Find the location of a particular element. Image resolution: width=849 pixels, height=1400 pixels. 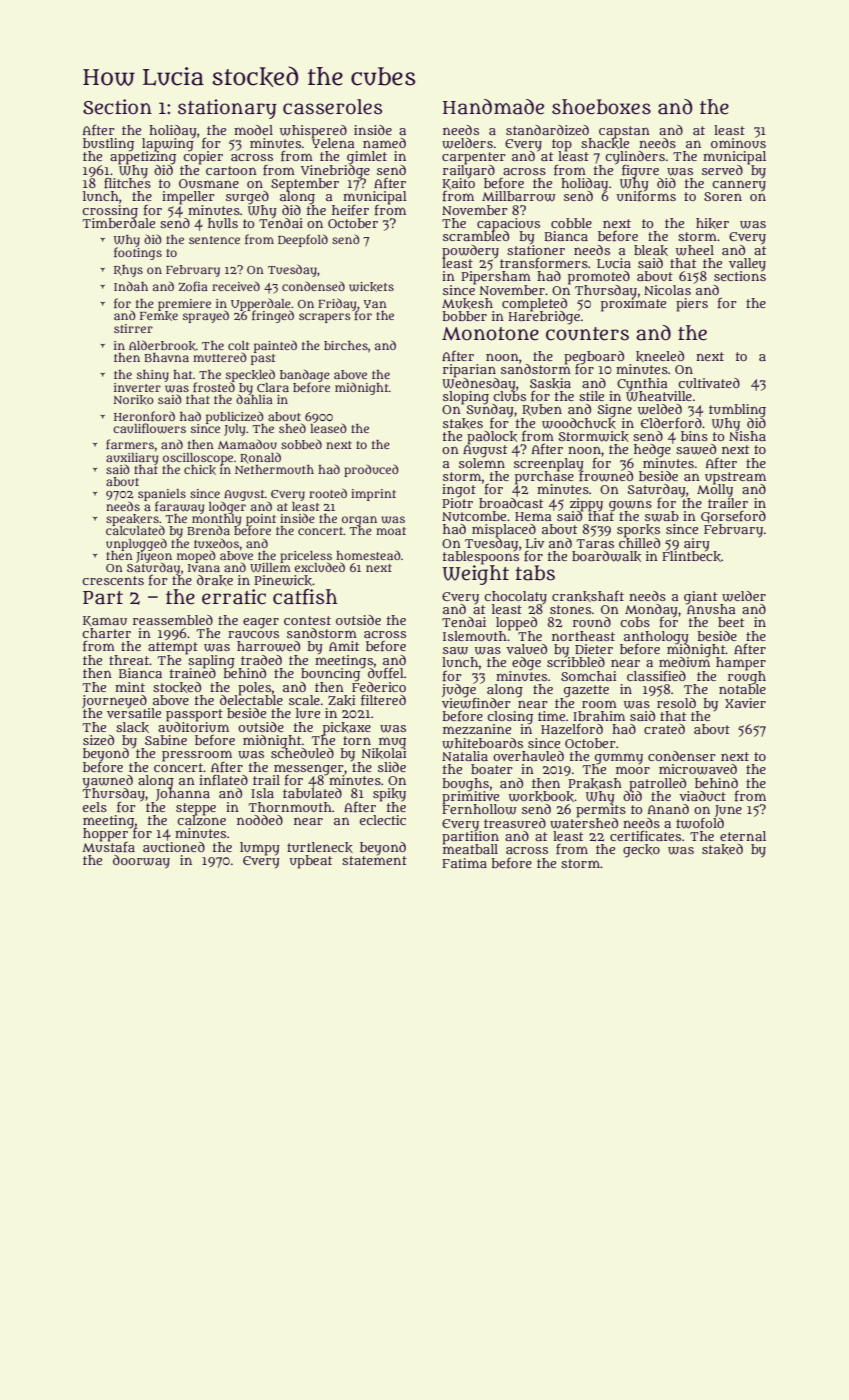

crankshaft is located at coordinates (588, 596).
